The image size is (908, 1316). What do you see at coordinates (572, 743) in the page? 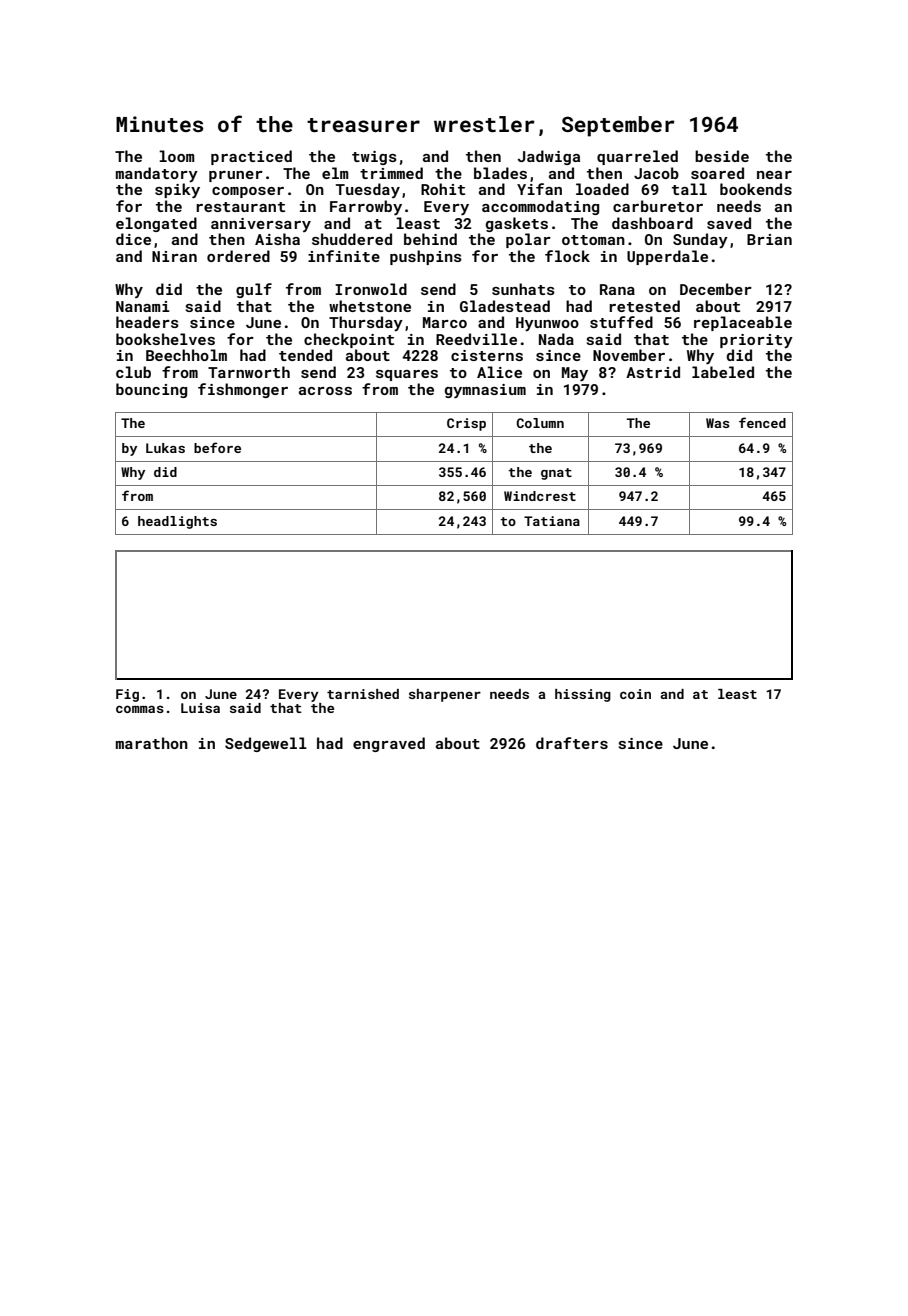
I see `drafters` at bounding box center [572, 743].
